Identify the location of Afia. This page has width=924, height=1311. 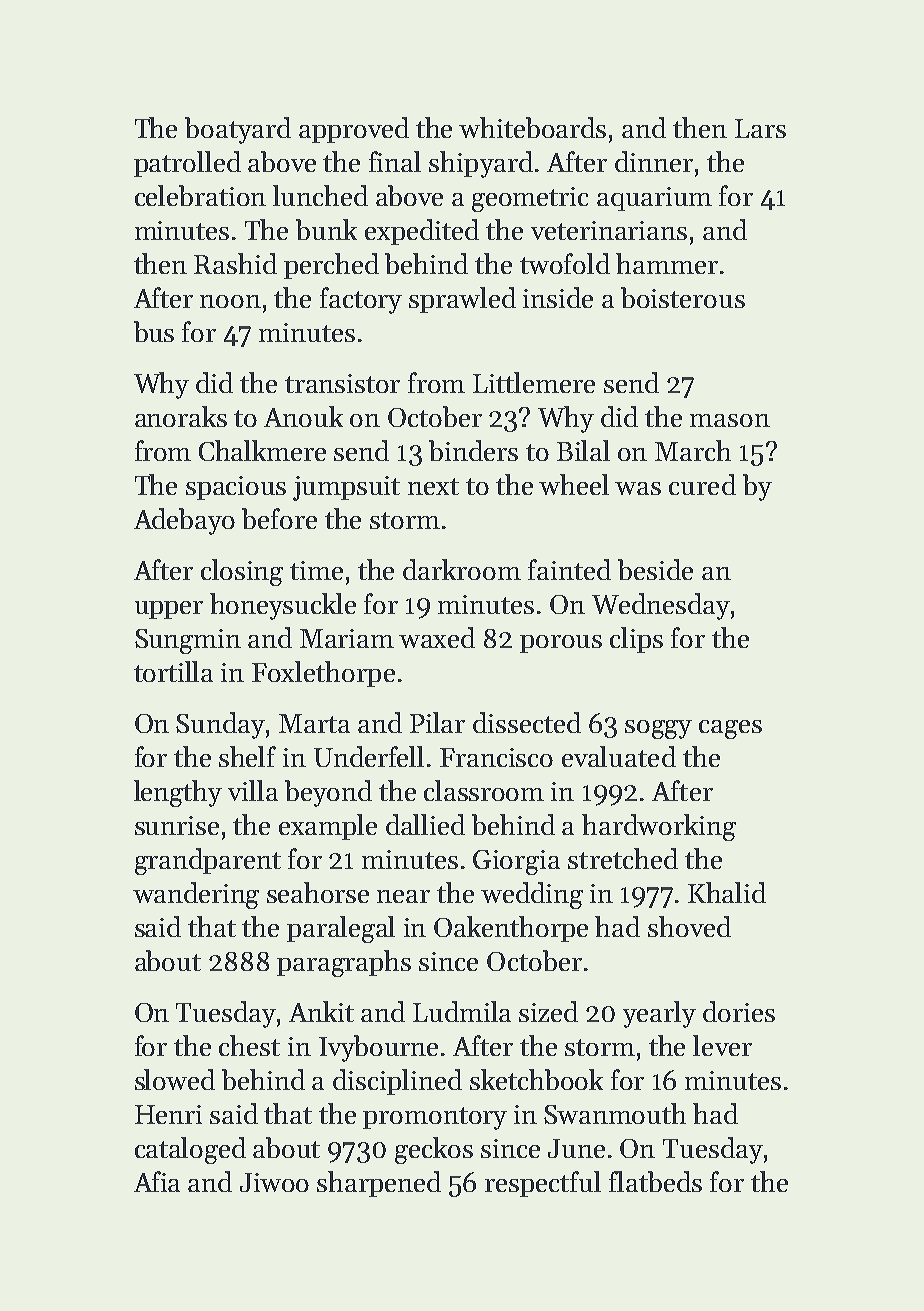
(157, 1181).
